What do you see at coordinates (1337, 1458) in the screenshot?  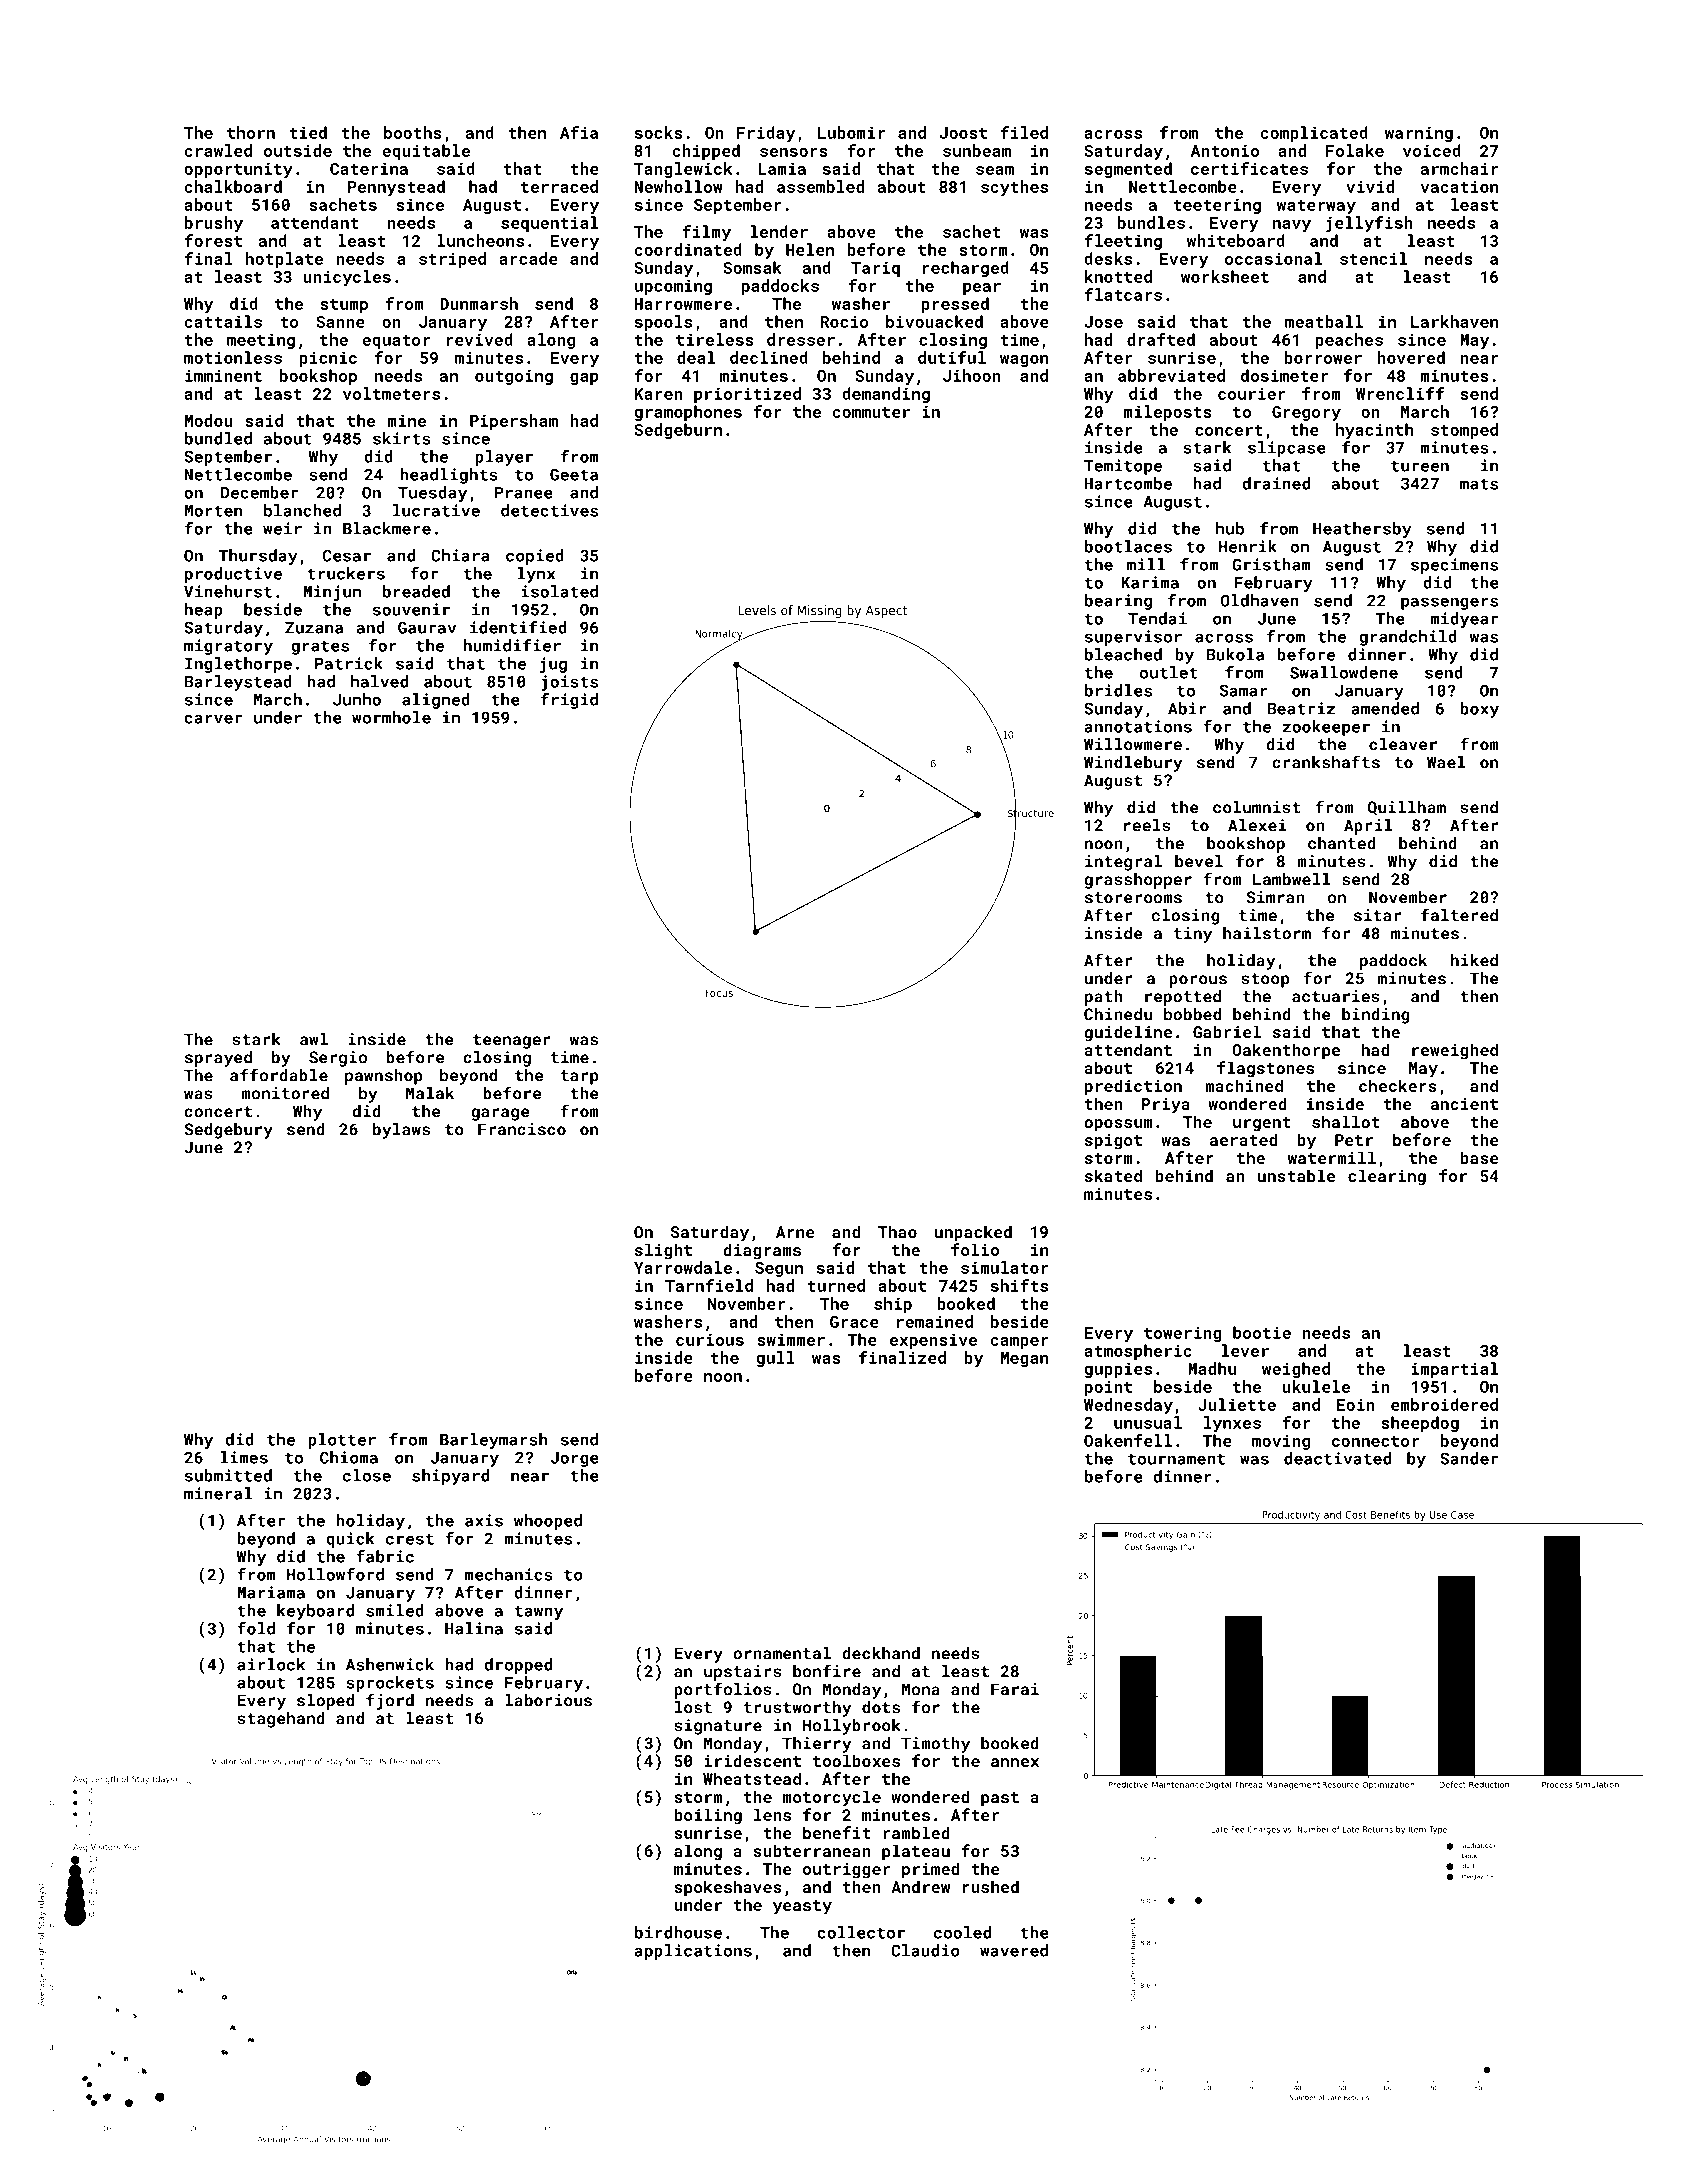 I see `deactivated` at bounding box center [1337, 1458].
